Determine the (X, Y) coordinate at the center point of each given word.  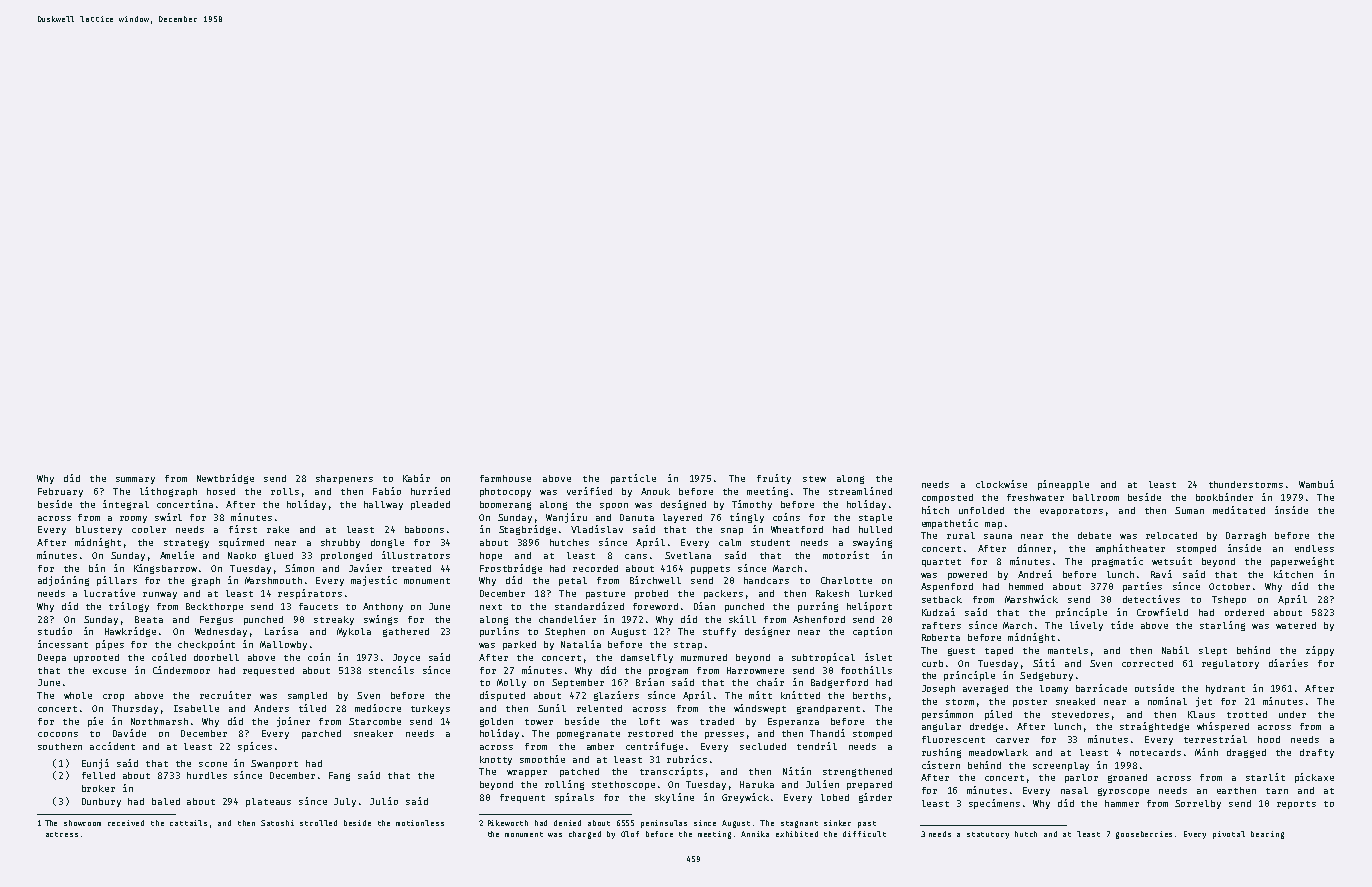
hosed (221, 491)
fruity (774, 479)
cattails (188, 823)
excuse (109, 671)
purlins (499, 632)
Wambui (1316, 484)
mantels (1068, 650)
